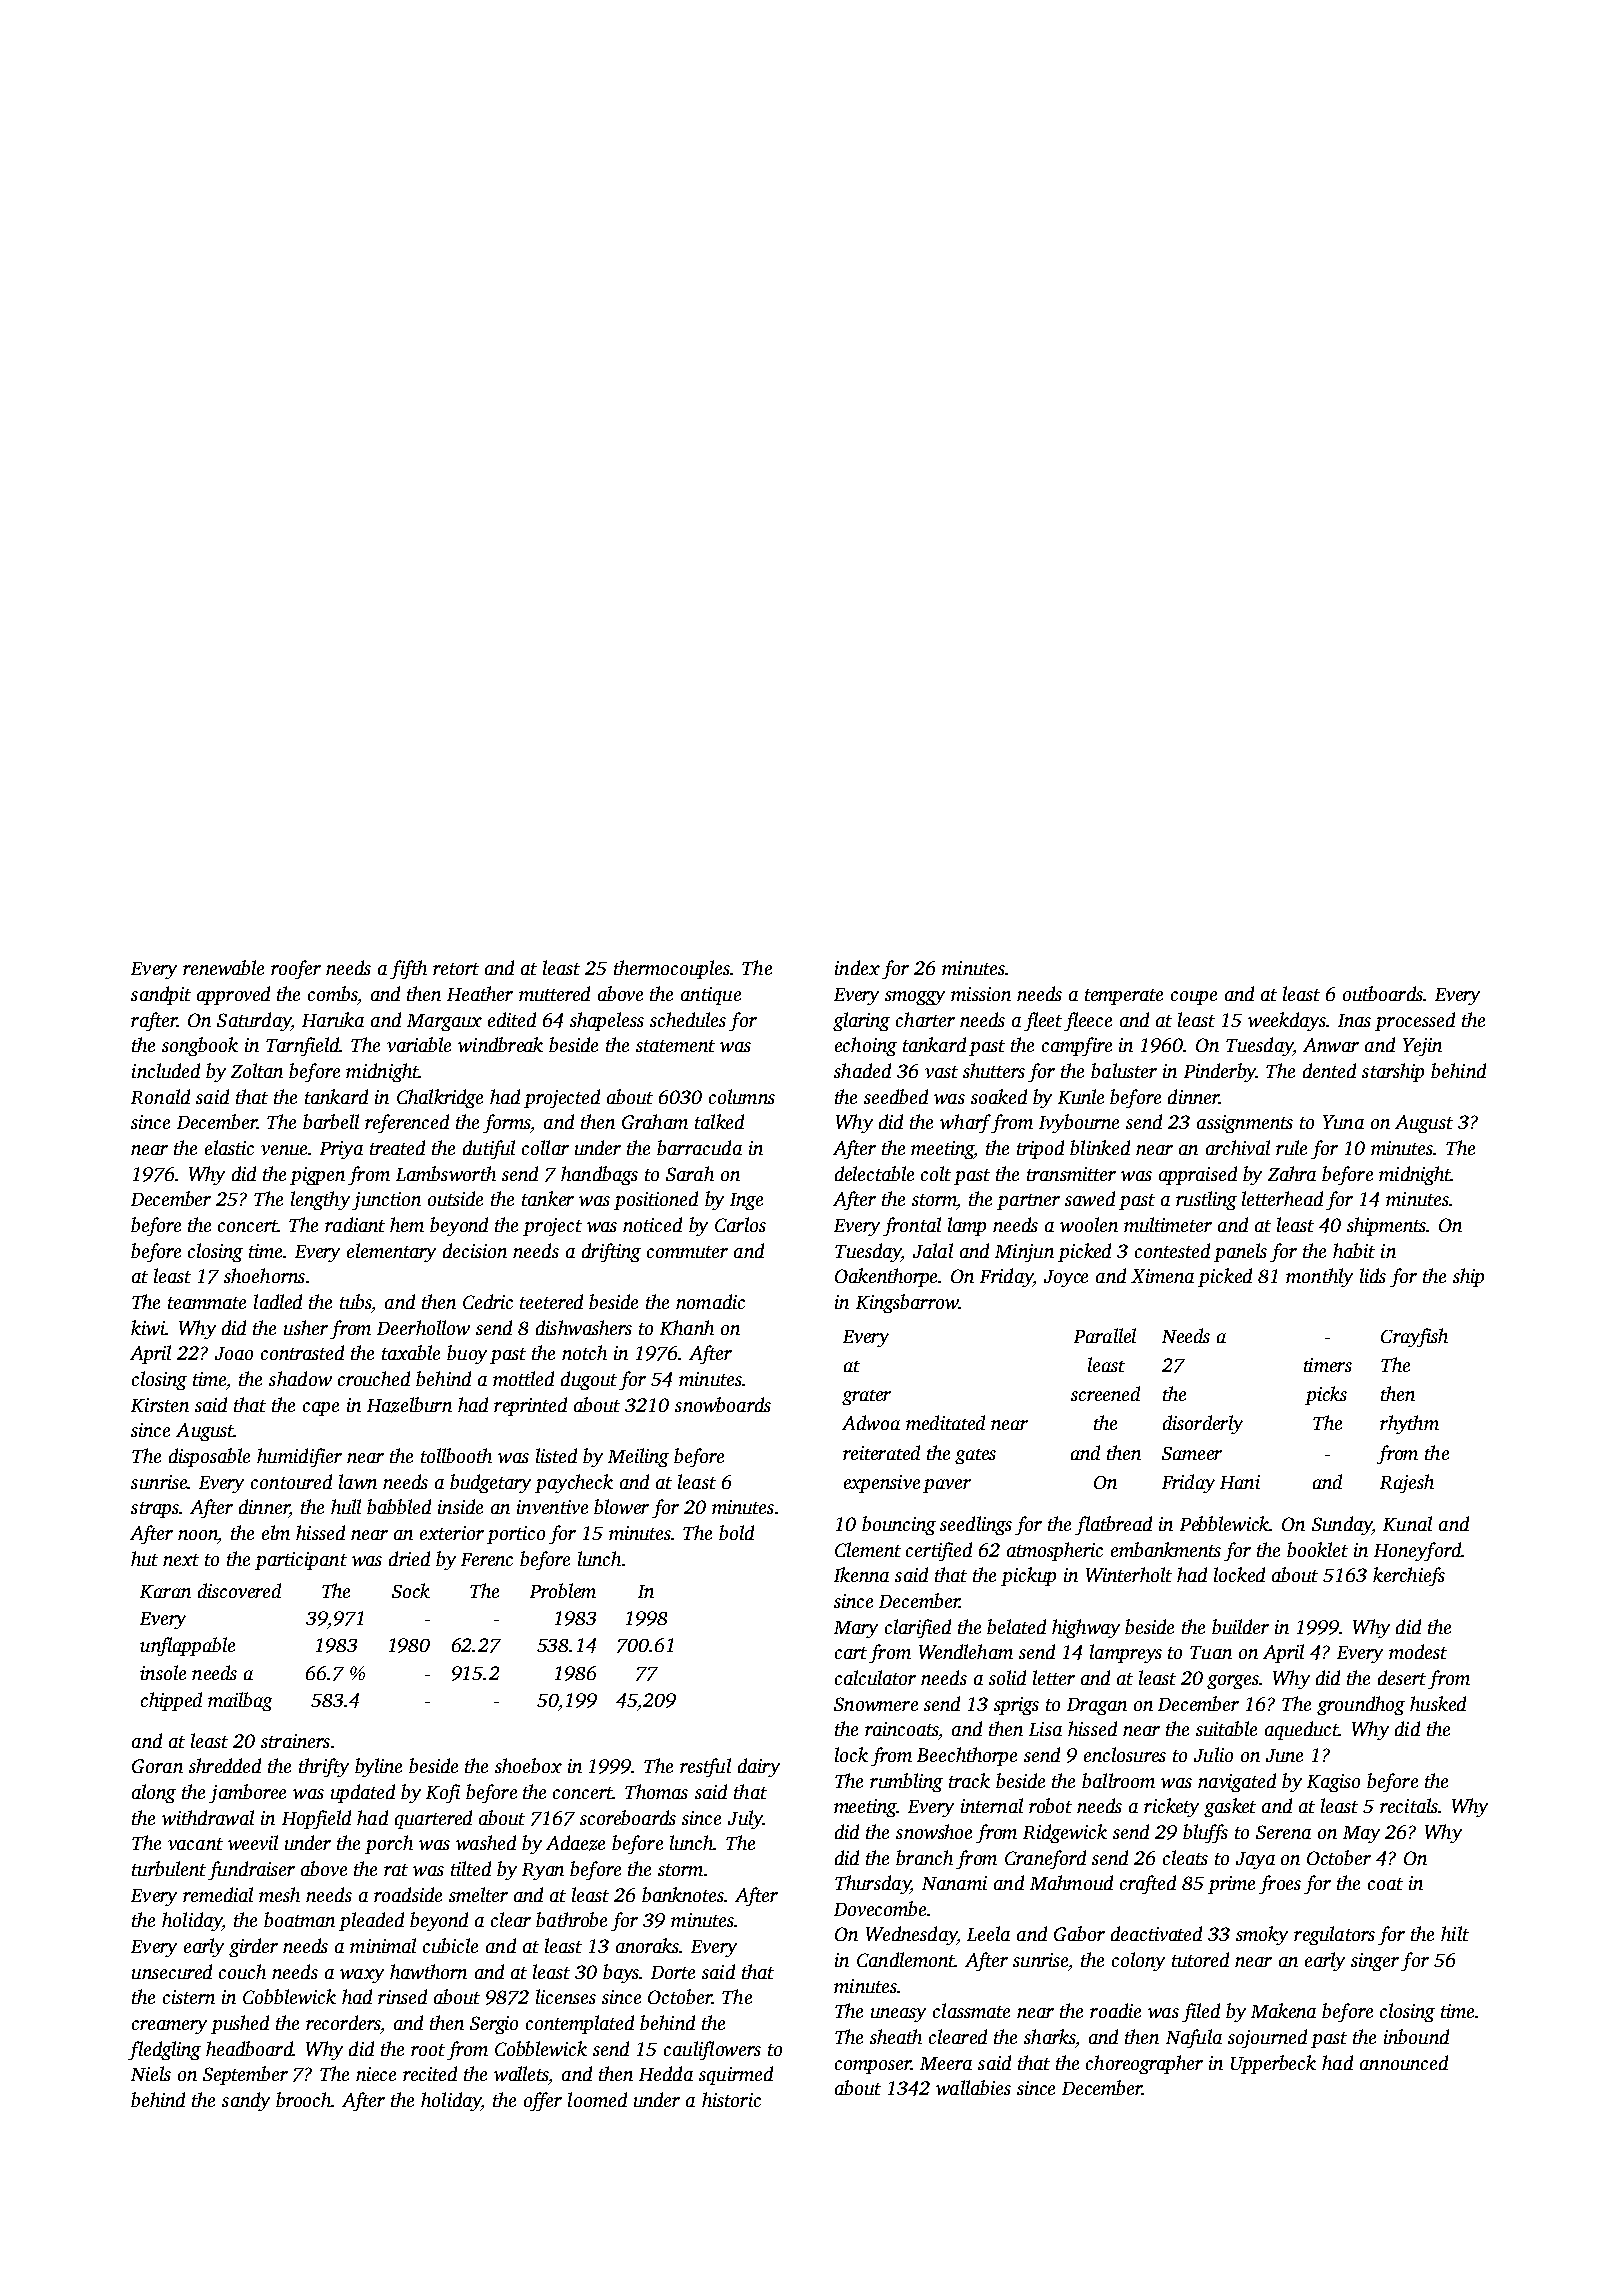 The image size is (1620, 2292). What do you see at coordinates (862, 1070) in the screenshot?
I see `shaded` at bounding box center [862, 1070].
